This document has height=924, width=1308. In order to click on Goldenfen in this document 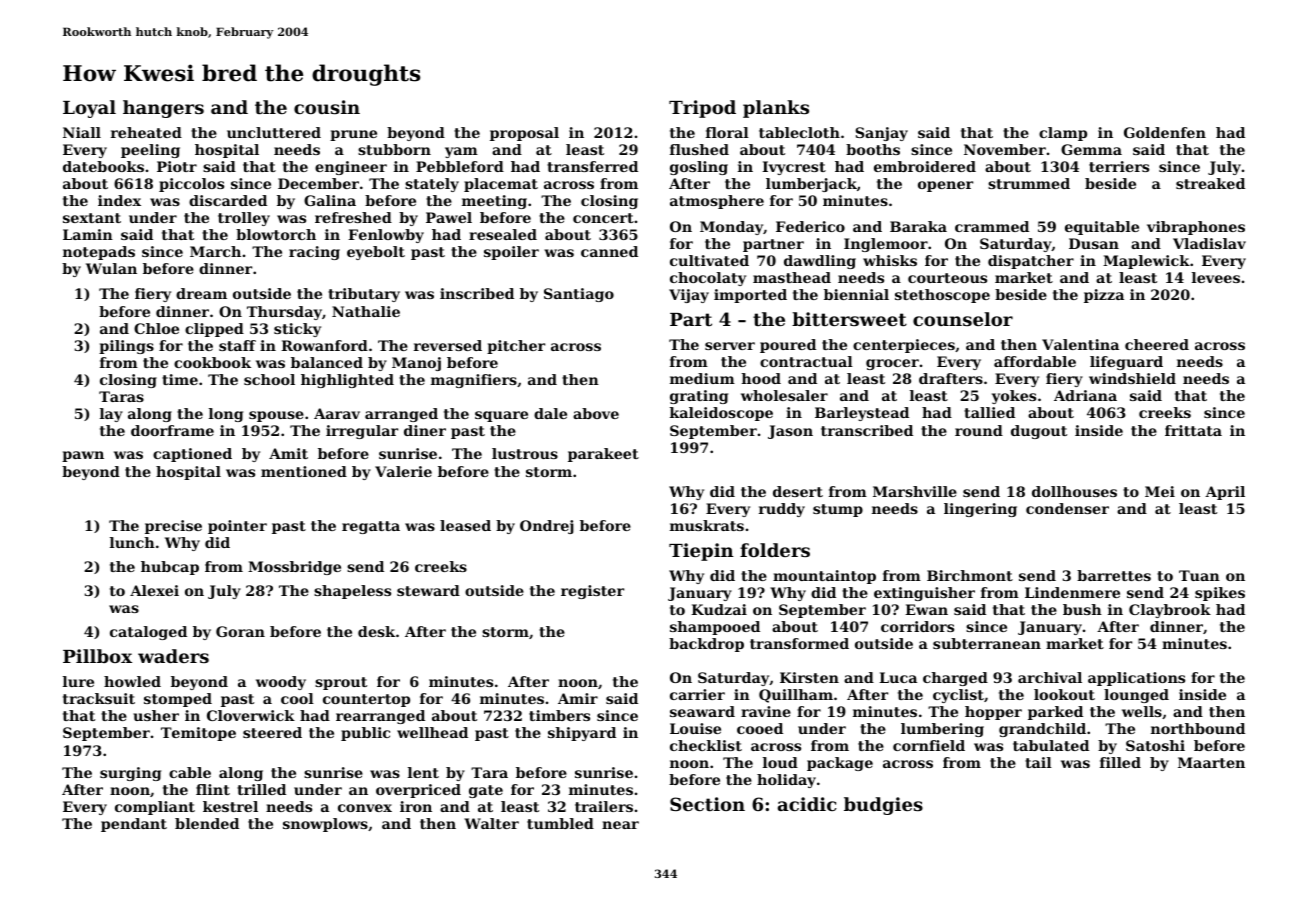, I will do `click(1165, 132)`.
